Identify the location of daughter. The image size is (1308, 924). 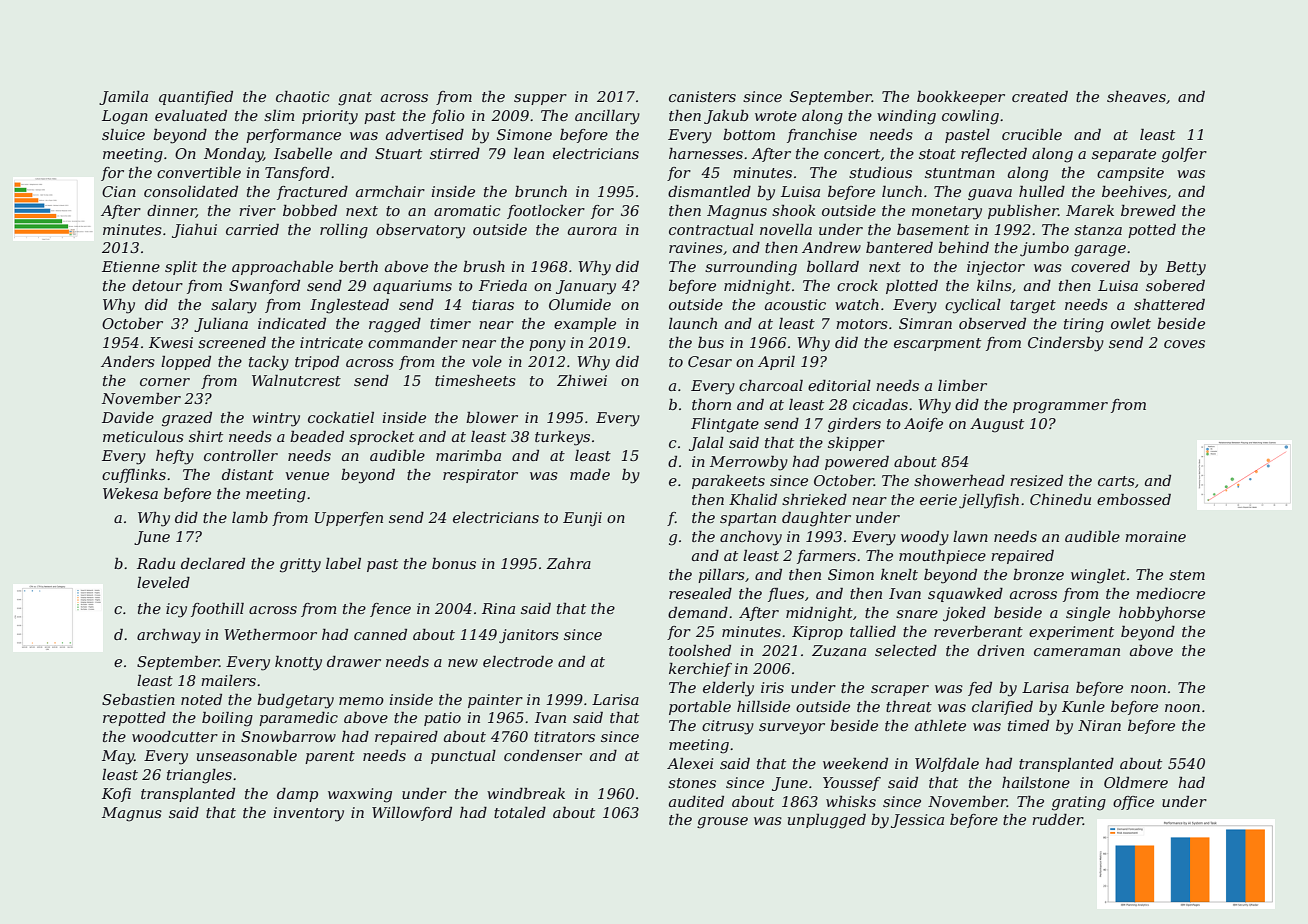
(816, 519).
